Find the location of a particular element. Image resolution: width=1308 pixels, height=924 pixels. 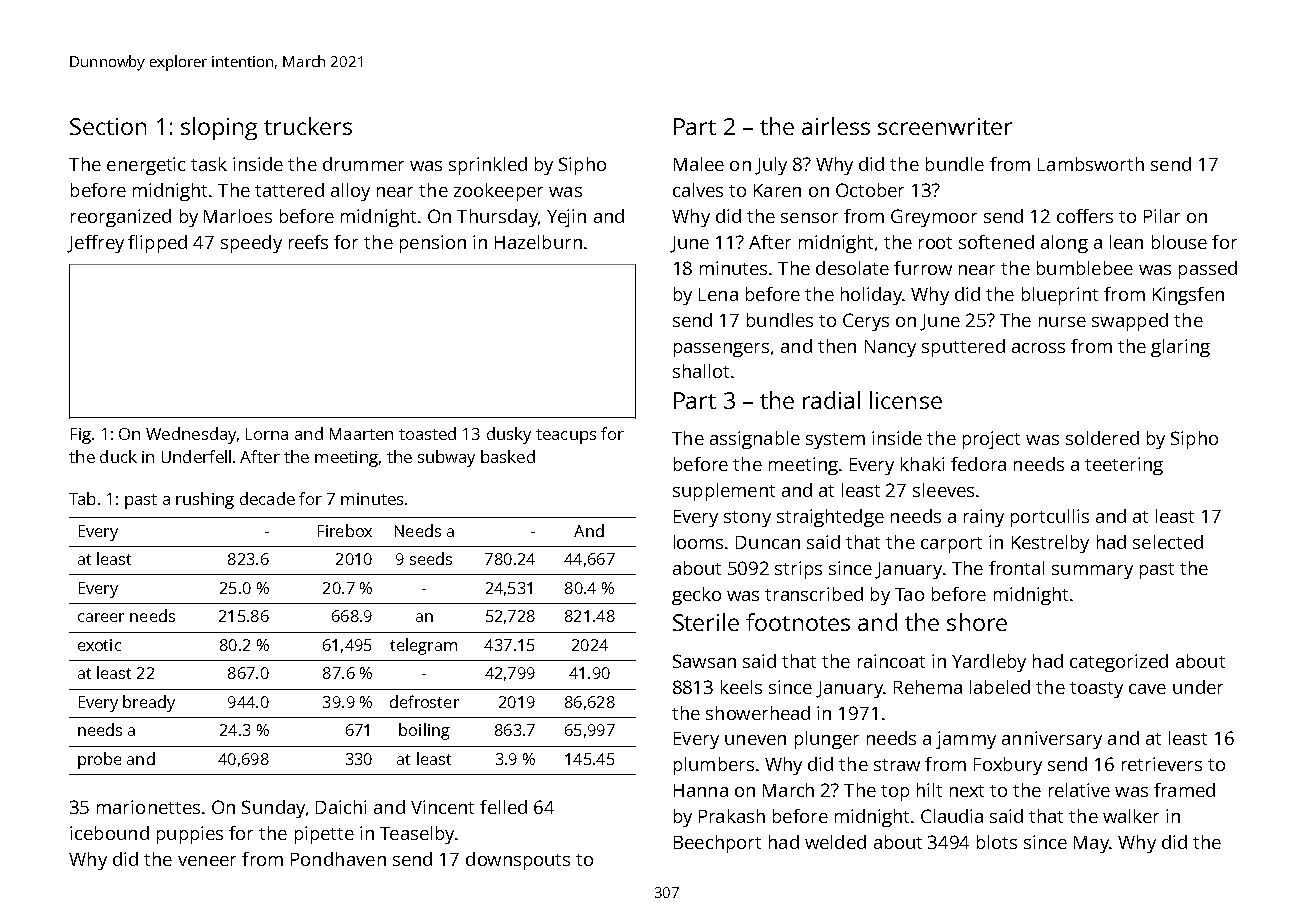

pipette is located at coordinates (324, 835).
